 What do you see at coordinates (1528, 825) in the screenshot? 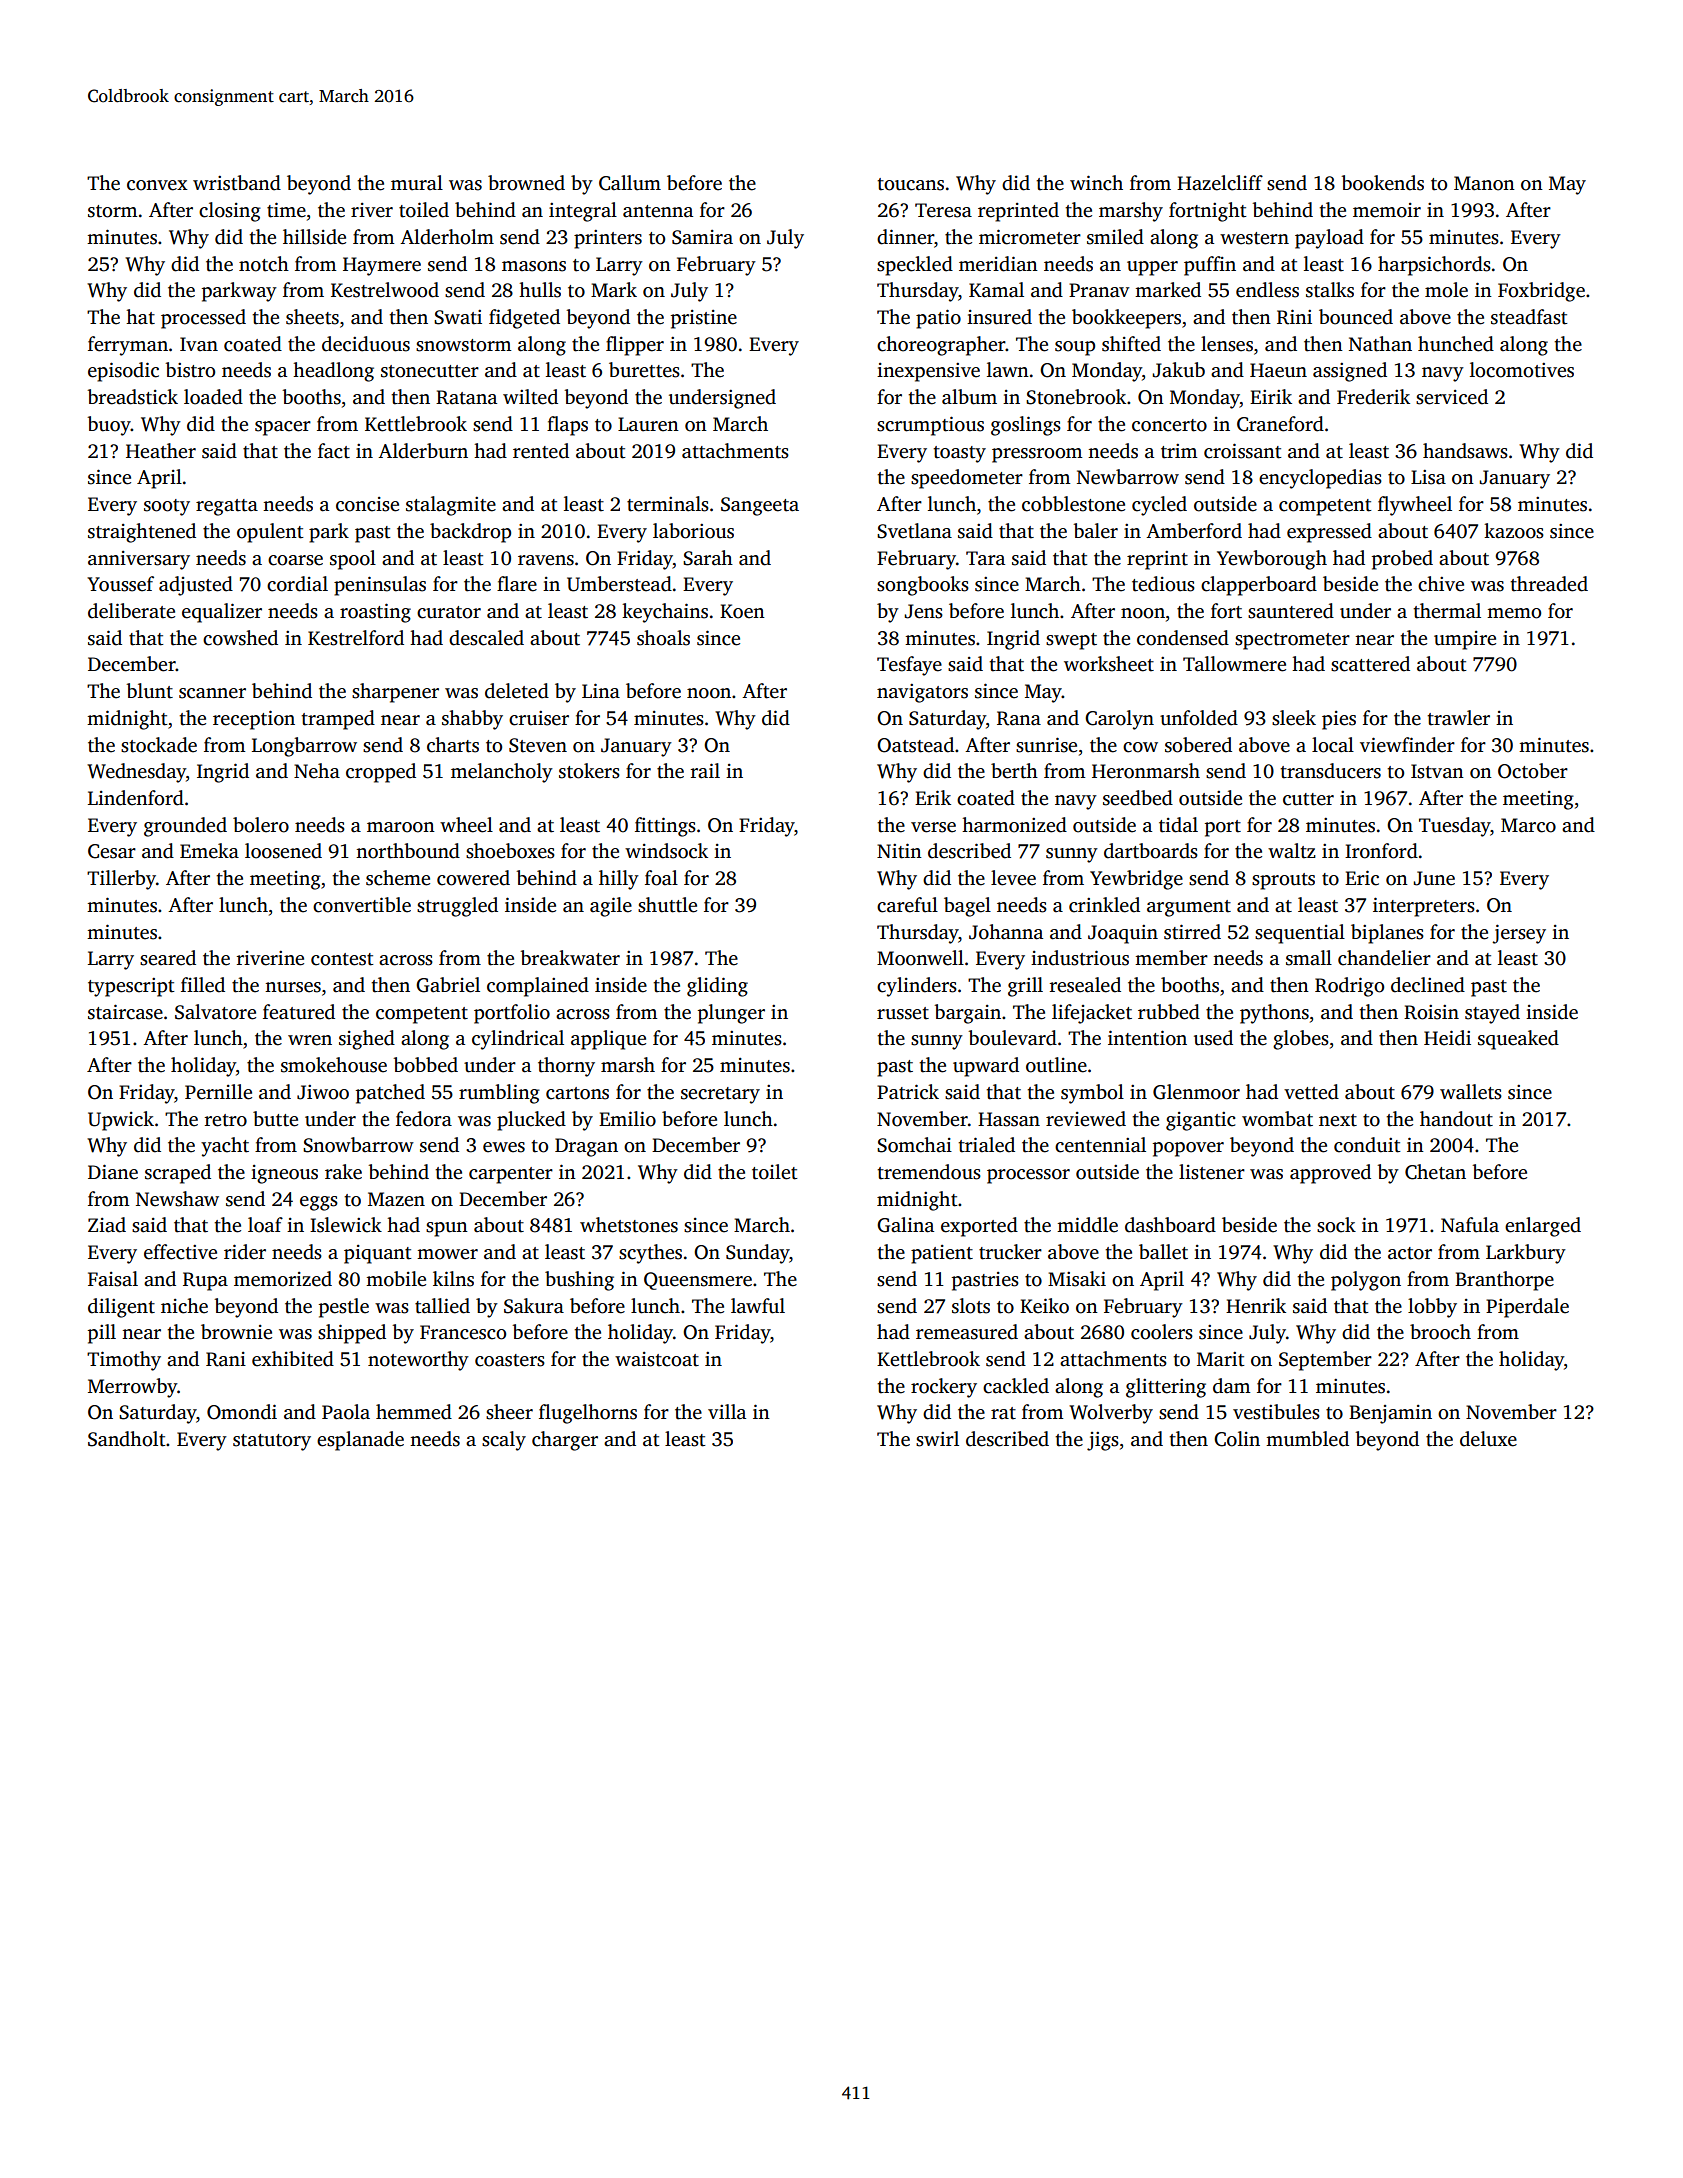
I see `Marco` at bounding box center [1528, 825].
